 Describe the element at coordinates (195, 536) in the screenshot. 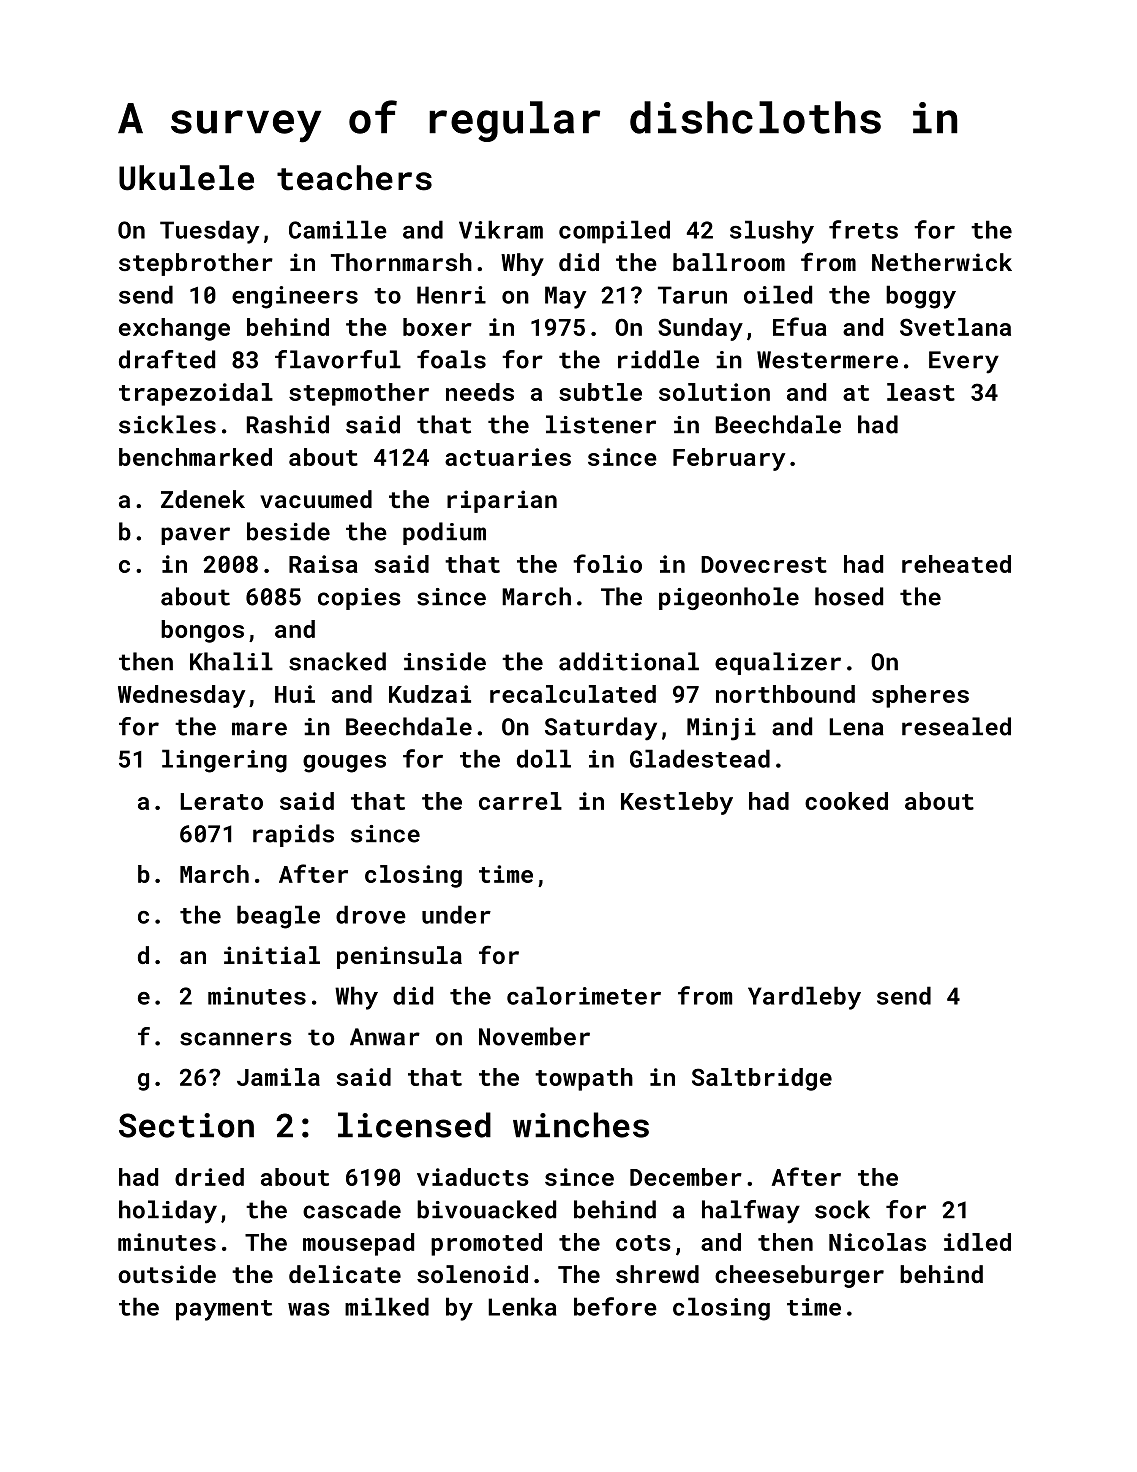

I see `paver` at that location.
